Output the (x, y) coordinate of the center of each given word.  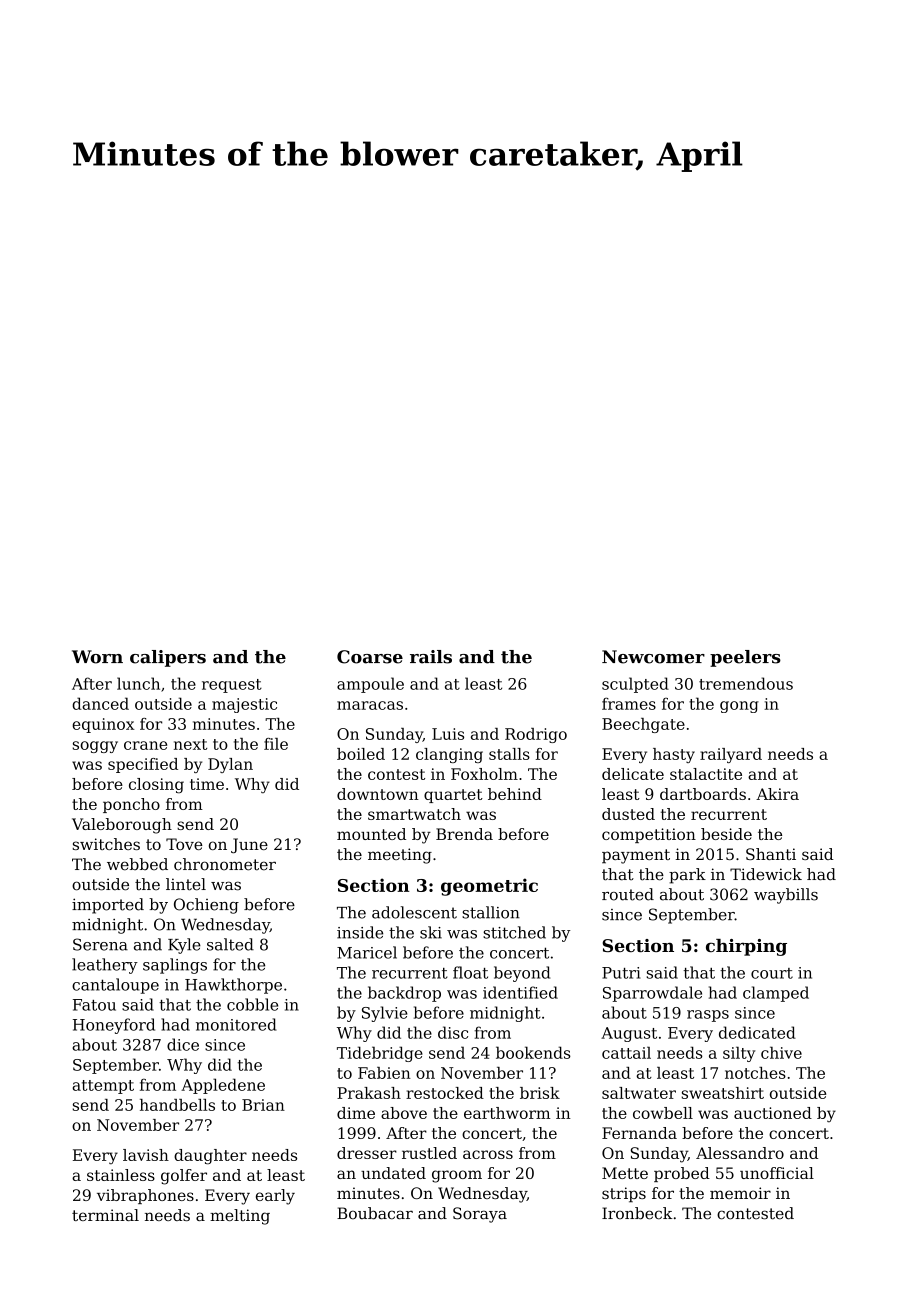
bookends (533, 1052)
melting (240, 1217)
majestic (244, 705)
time (207, 784)
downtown (378, 794)
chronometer (225, 864)
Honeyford (114, 1026)
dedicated (757, 1032)
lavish (146, 1155)
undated (393, 1173)
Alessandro (740, 1153)
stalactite (706, 774)
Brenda (464, 834)
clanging (449, 755)
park (687, 876)
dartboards (703, 794)
